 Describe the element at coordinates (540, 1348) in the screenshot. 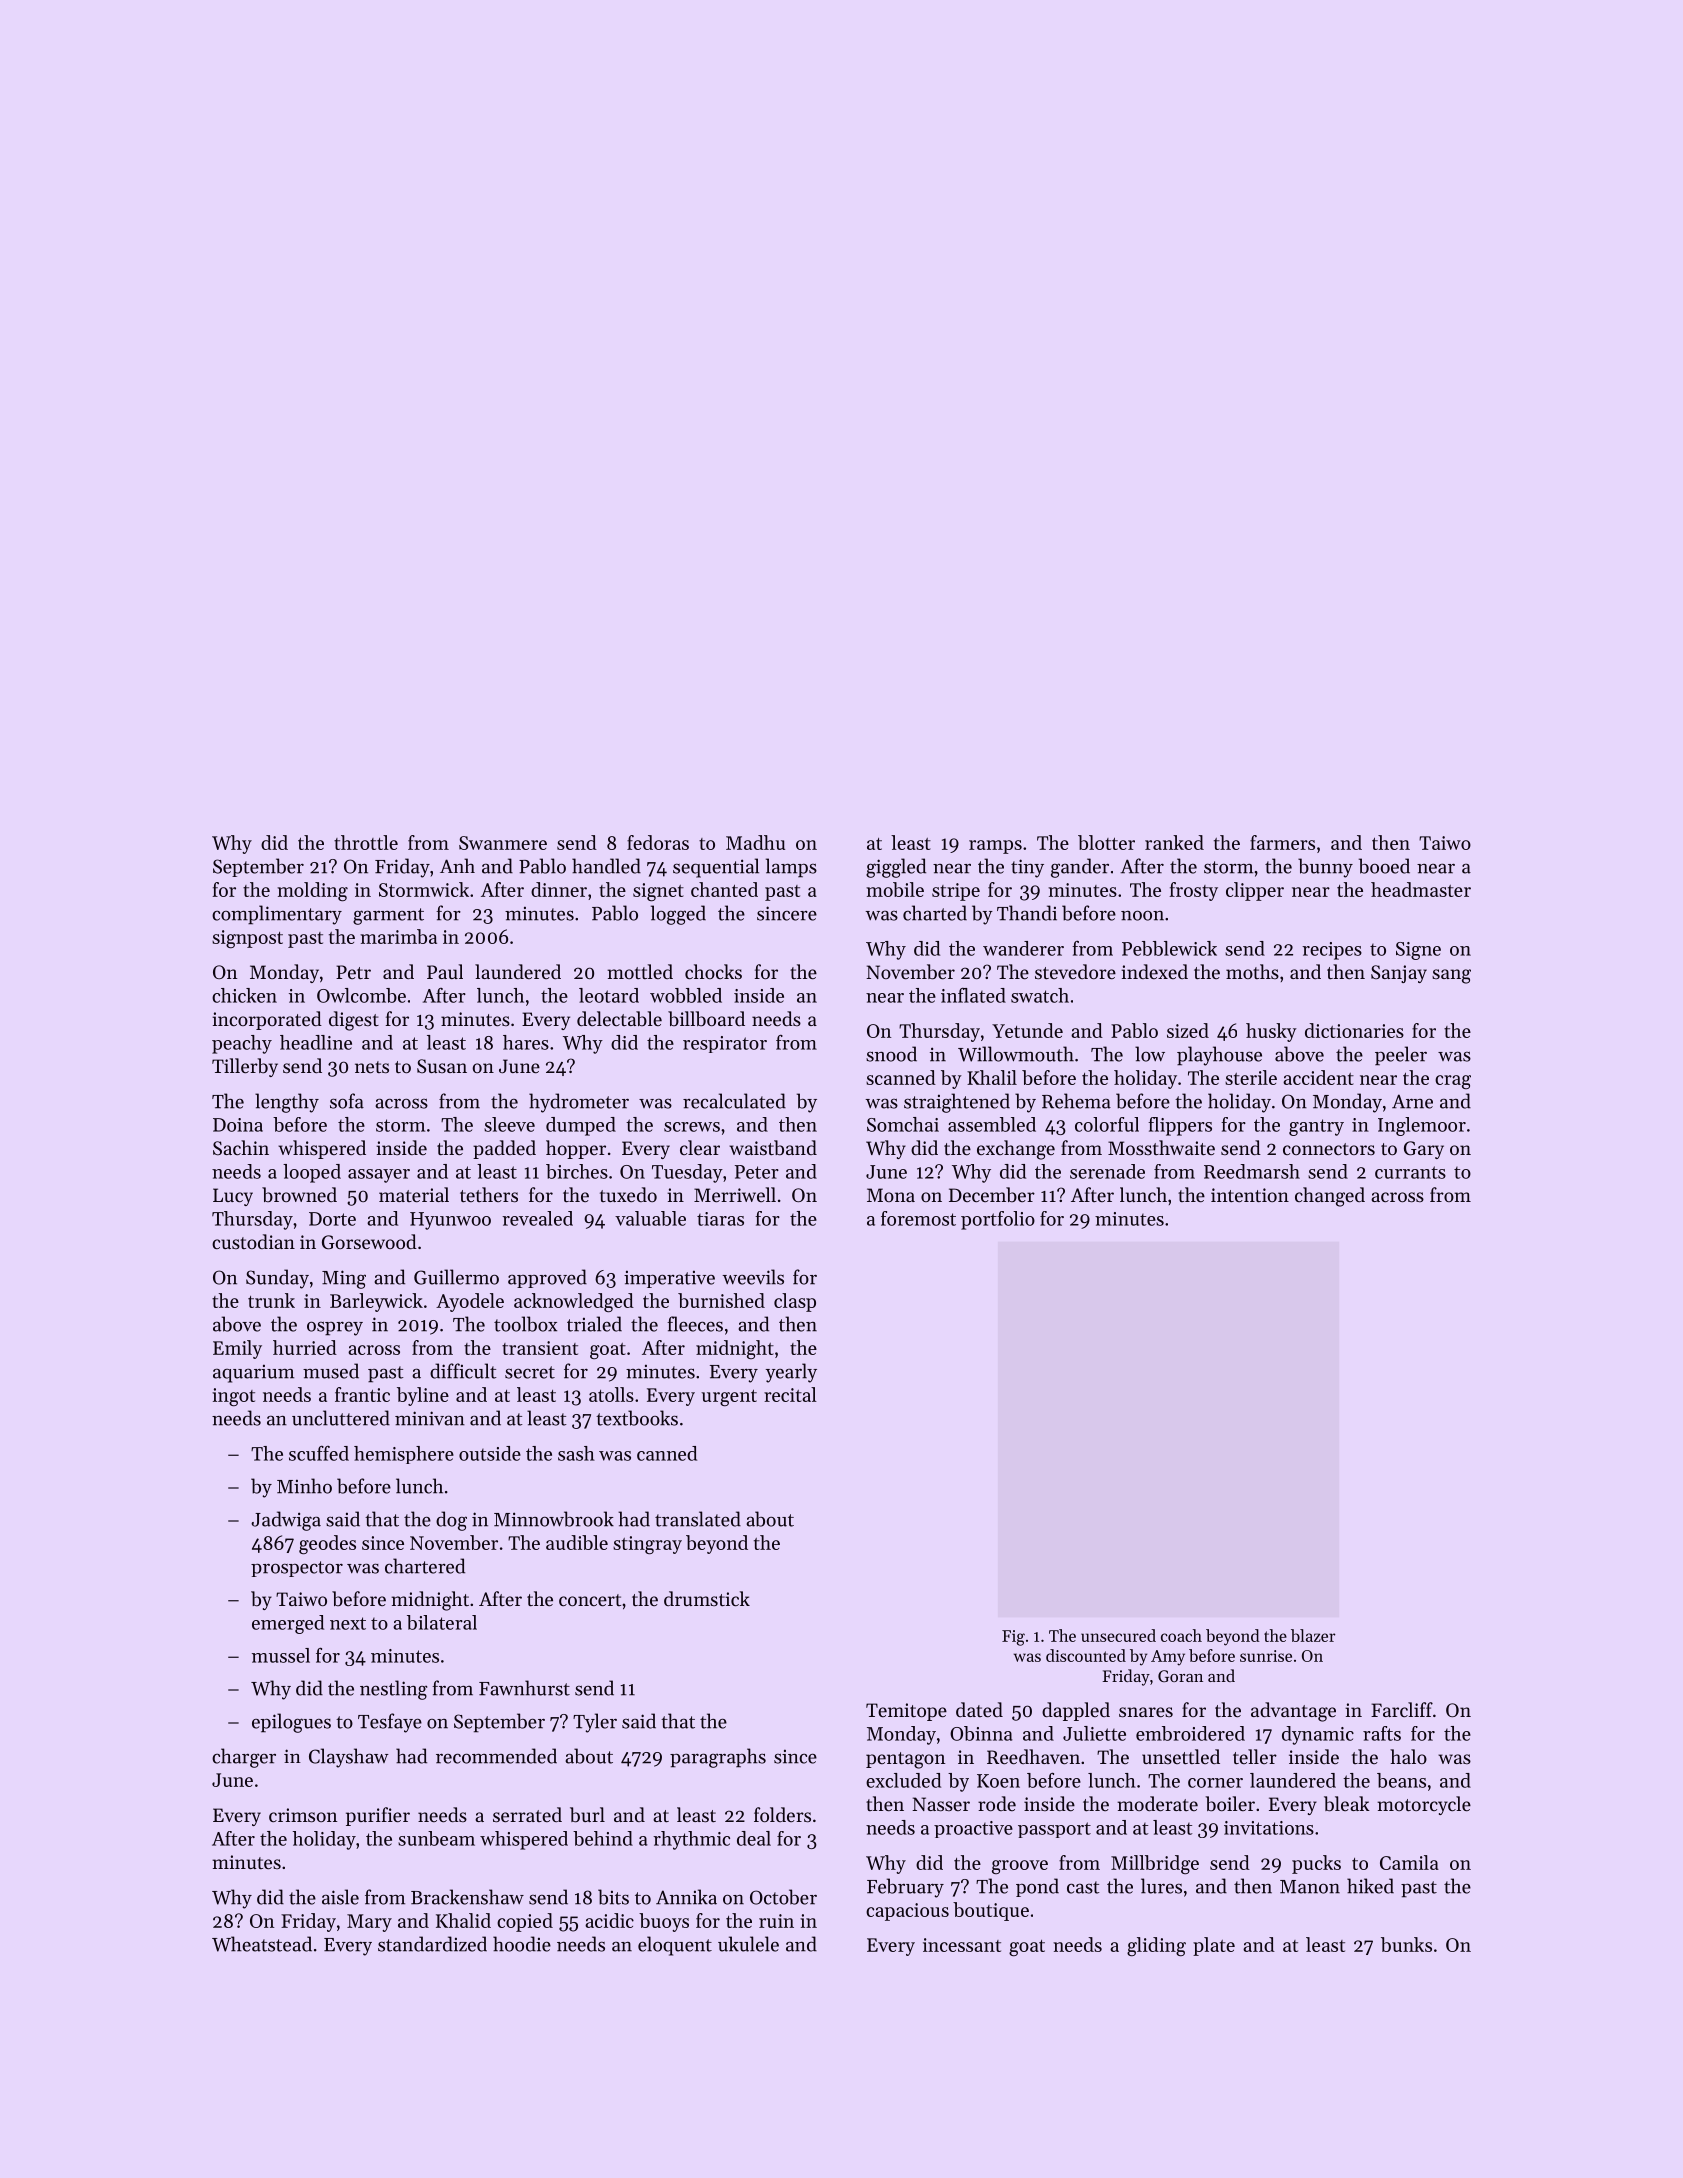

I see `transient` at that location.
